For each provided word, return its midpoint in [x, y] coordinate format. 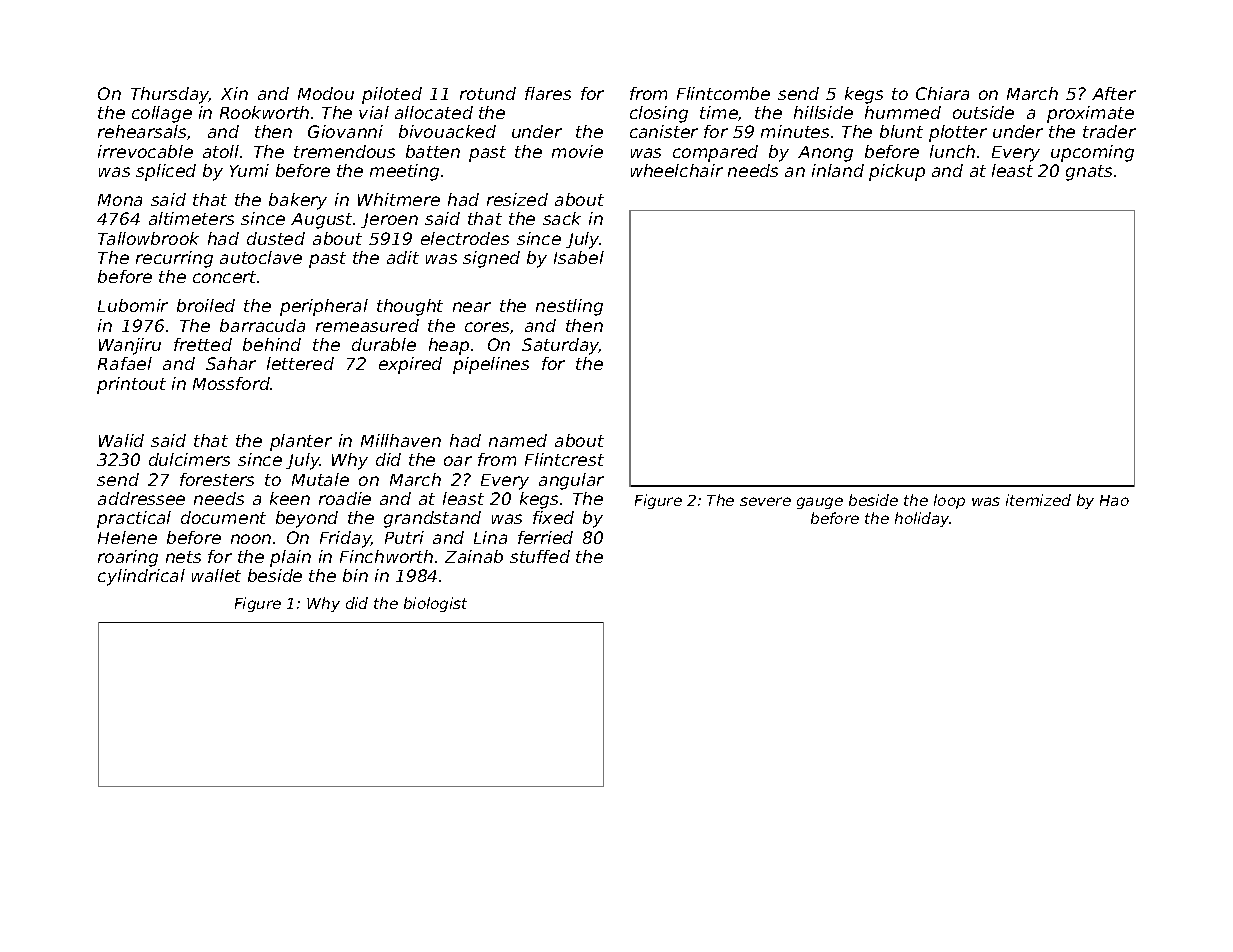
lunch [952, 151]
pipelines [491, 365]
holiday [922, 519]
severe [765, 501]
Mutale [320, 479]
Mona [120, 200]
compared [715, 153]
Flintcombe [723, 93]
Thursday [170, 95]
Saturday [560, 346]
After [1114, 93]
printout [131, 385]
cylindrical [141, 577]
